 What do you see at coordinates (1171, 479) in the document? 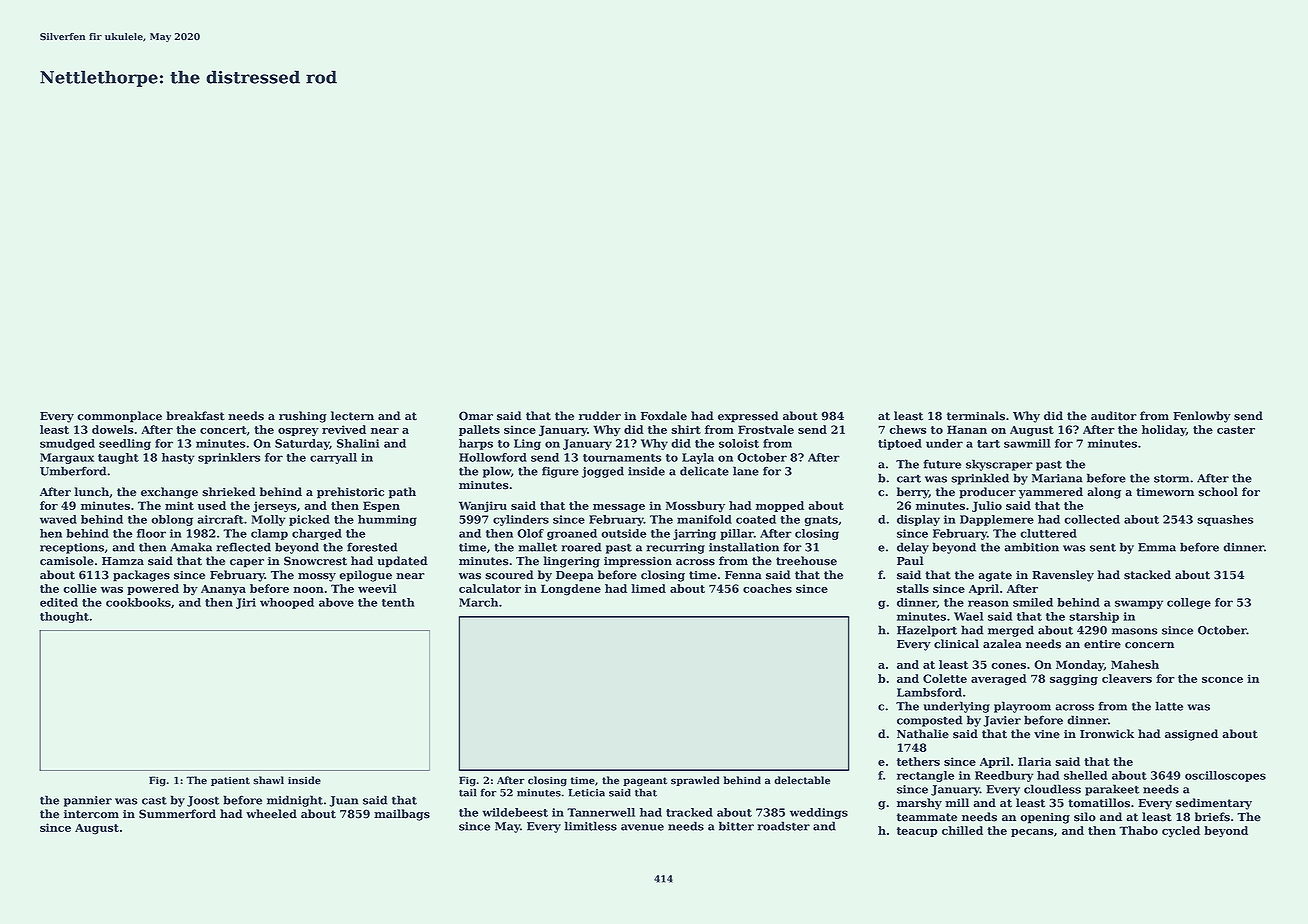
I see `storm` at bounding box center [1171, 479].
